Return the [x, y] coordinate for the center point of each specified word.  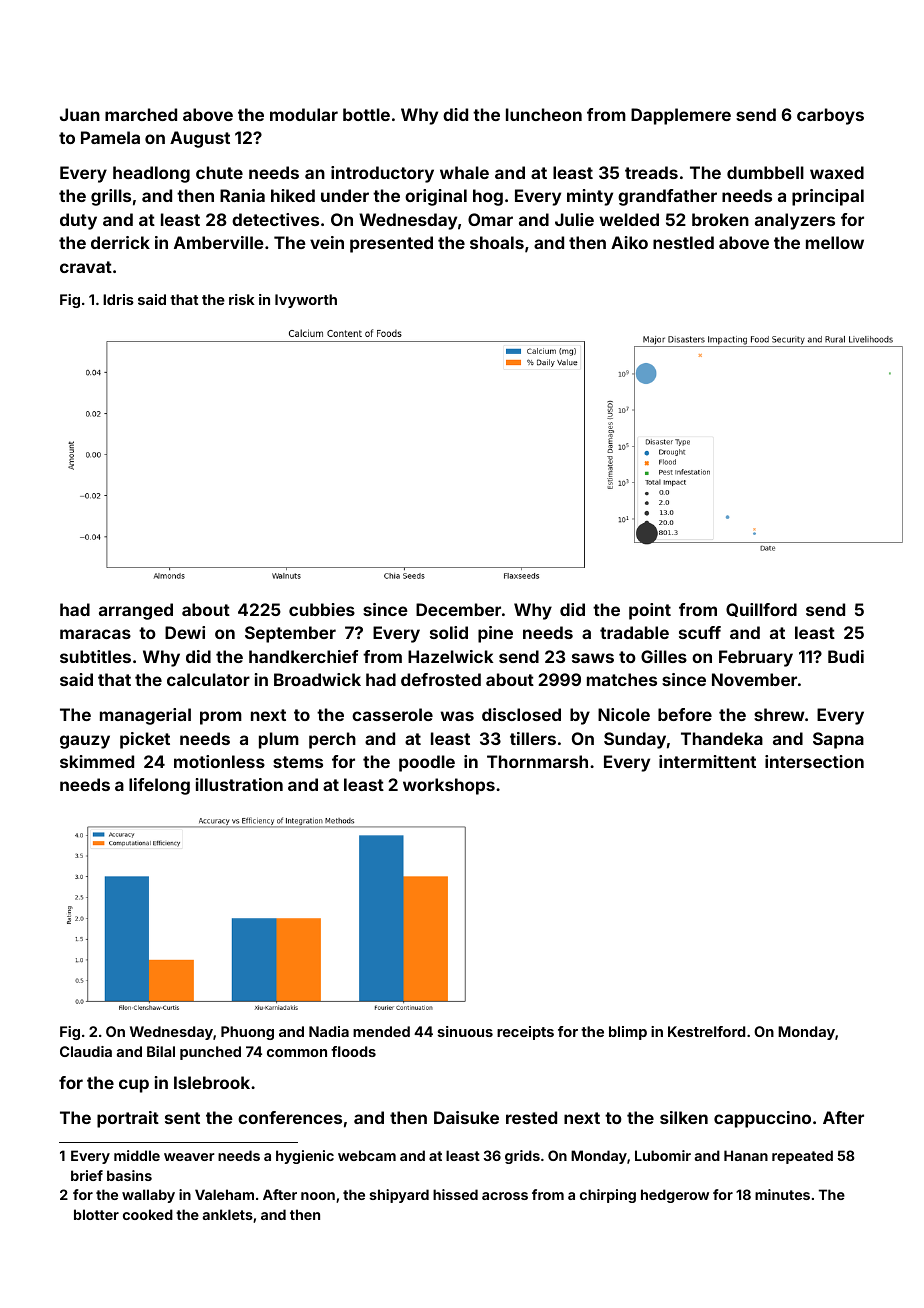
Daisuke [466, 1117]
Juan [80, 114]
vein [327, 242]
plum [279, 740]
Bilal [161, 1051]
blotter [96, 1214]
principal [828, 197]
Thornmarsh [537, 761]
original [436, 197]
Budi [846, 656]
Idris [118, 299]
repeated [802, 1157]
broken [720, 219]
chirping [608, 1196]
